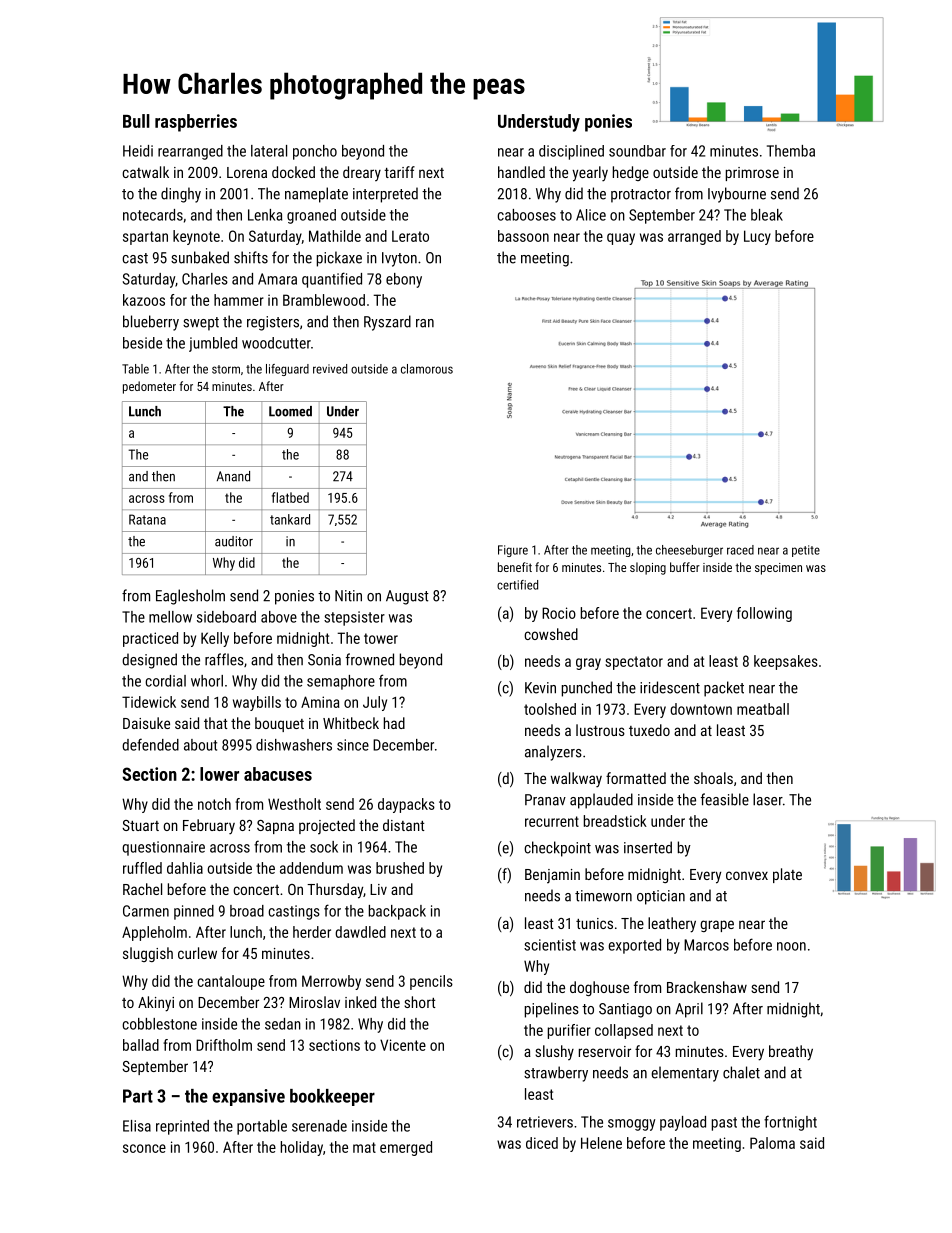  I want to click on reprinted, so click(182, 1127).
